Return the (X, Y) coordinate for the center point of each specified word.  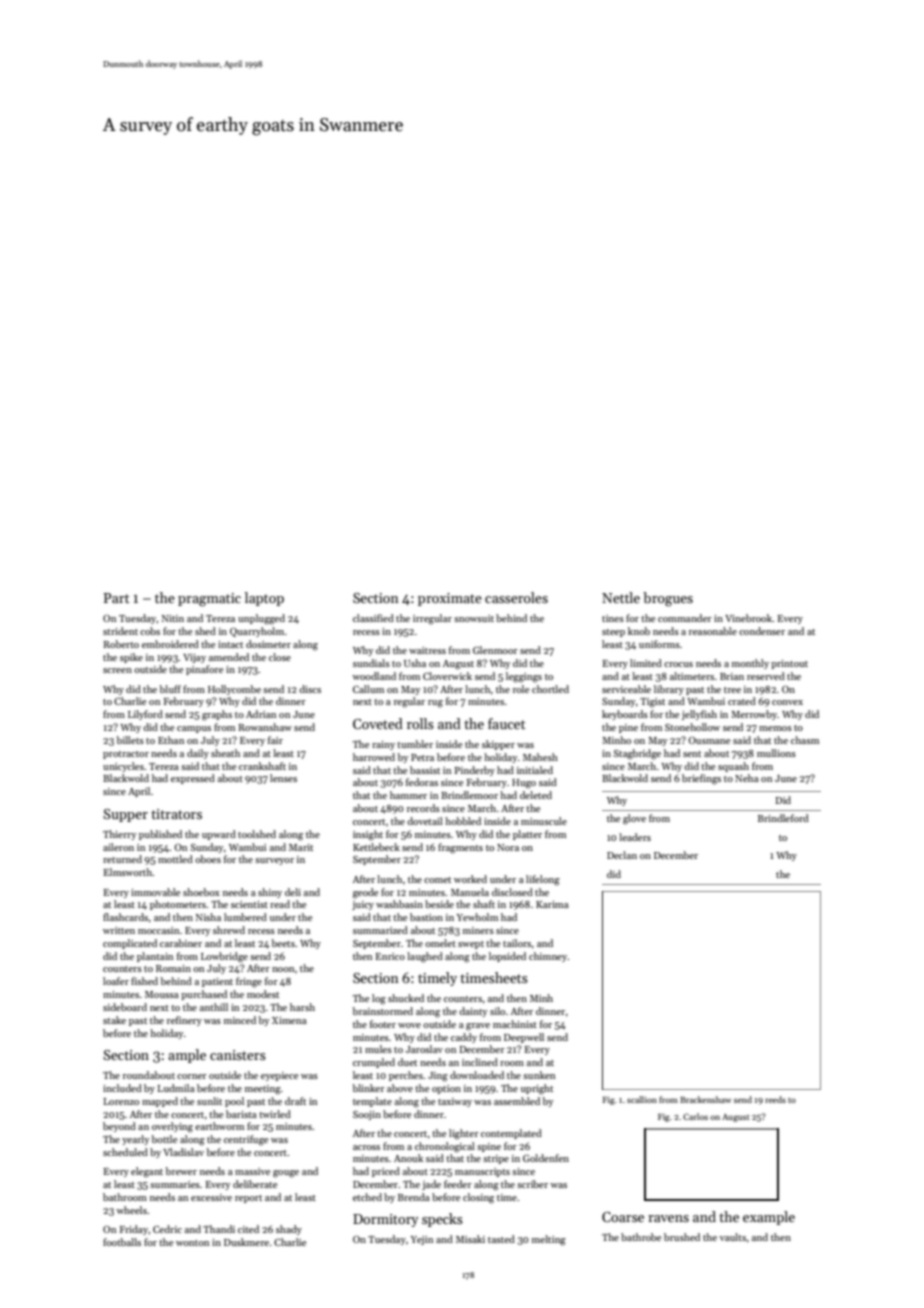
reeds (775, 1099)
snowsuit (474, 618)
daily (198, 754)
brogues (668, 599)
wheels (131, 1210)
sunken (539, 1075)
